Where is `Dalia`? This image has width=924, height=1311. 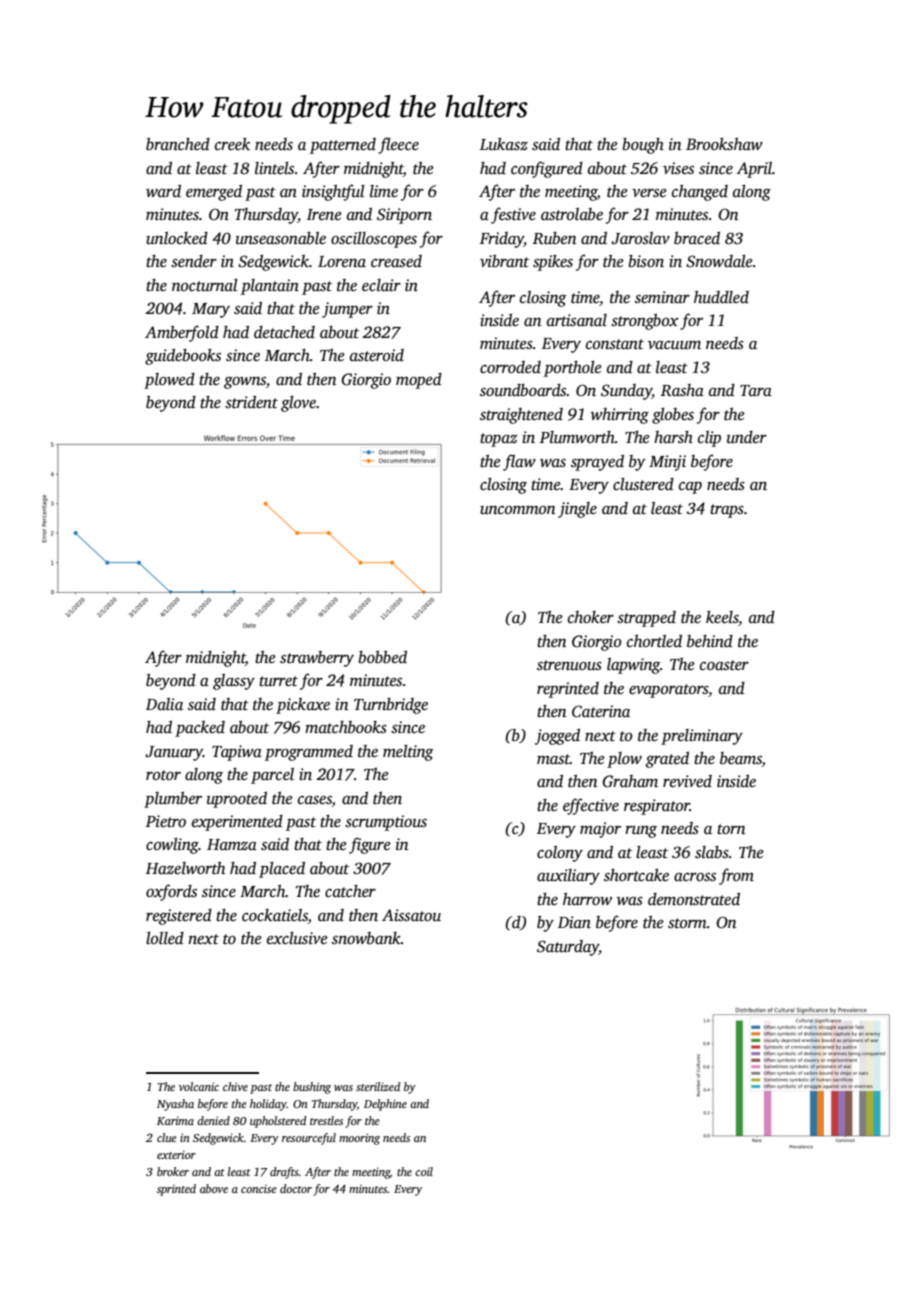
Dalia is located at coordinates (164, 704).
